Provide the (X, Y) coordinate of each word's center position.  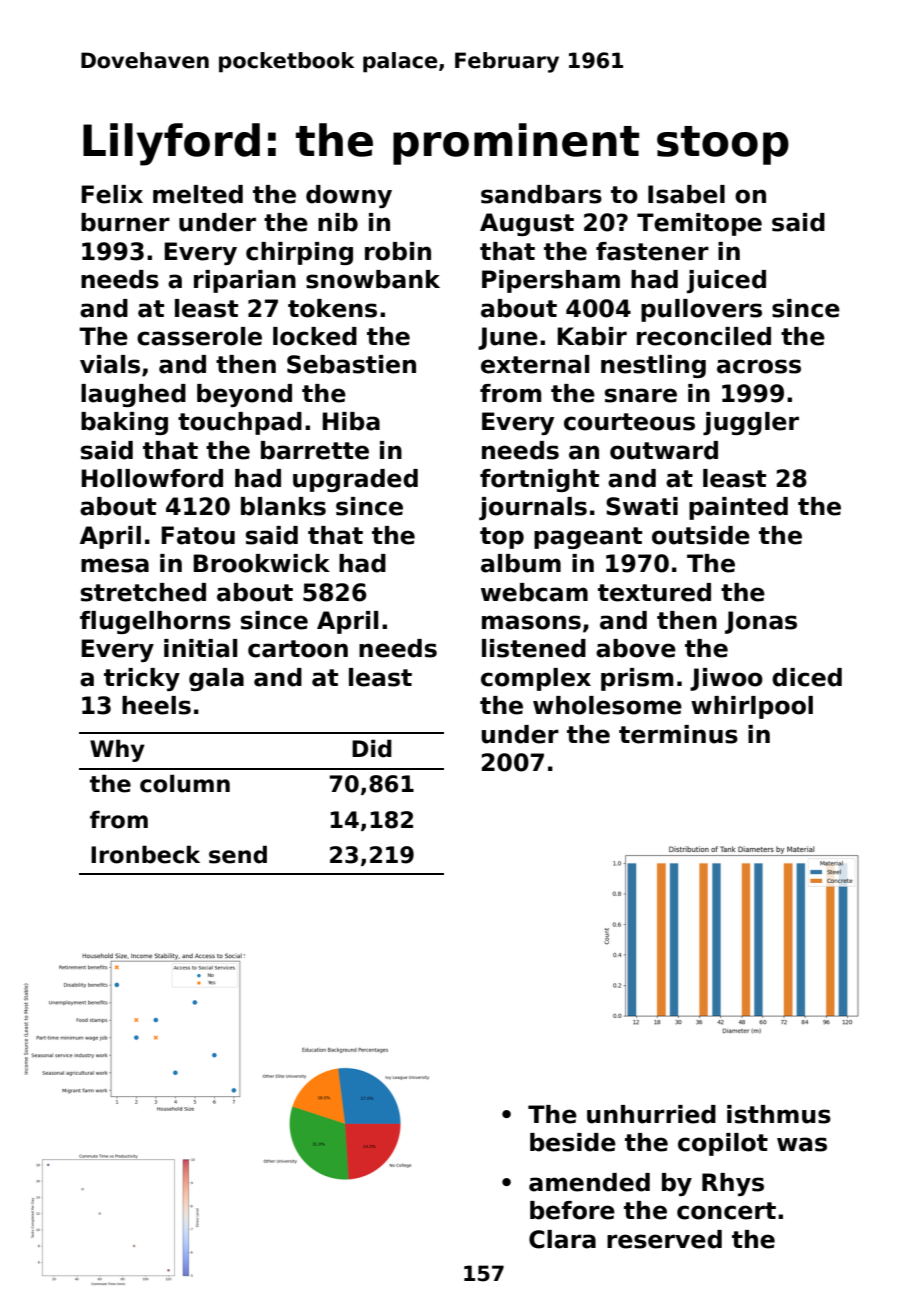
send (238, 854)
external (535, 364)
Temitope (699, 224)
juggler (751, 423)
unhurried (651, 1114)
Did (372, 748)
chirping (299, 253)
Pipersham (551, 281)
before (572, 1210)
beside (573, 1142)
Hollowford (152, 478)
